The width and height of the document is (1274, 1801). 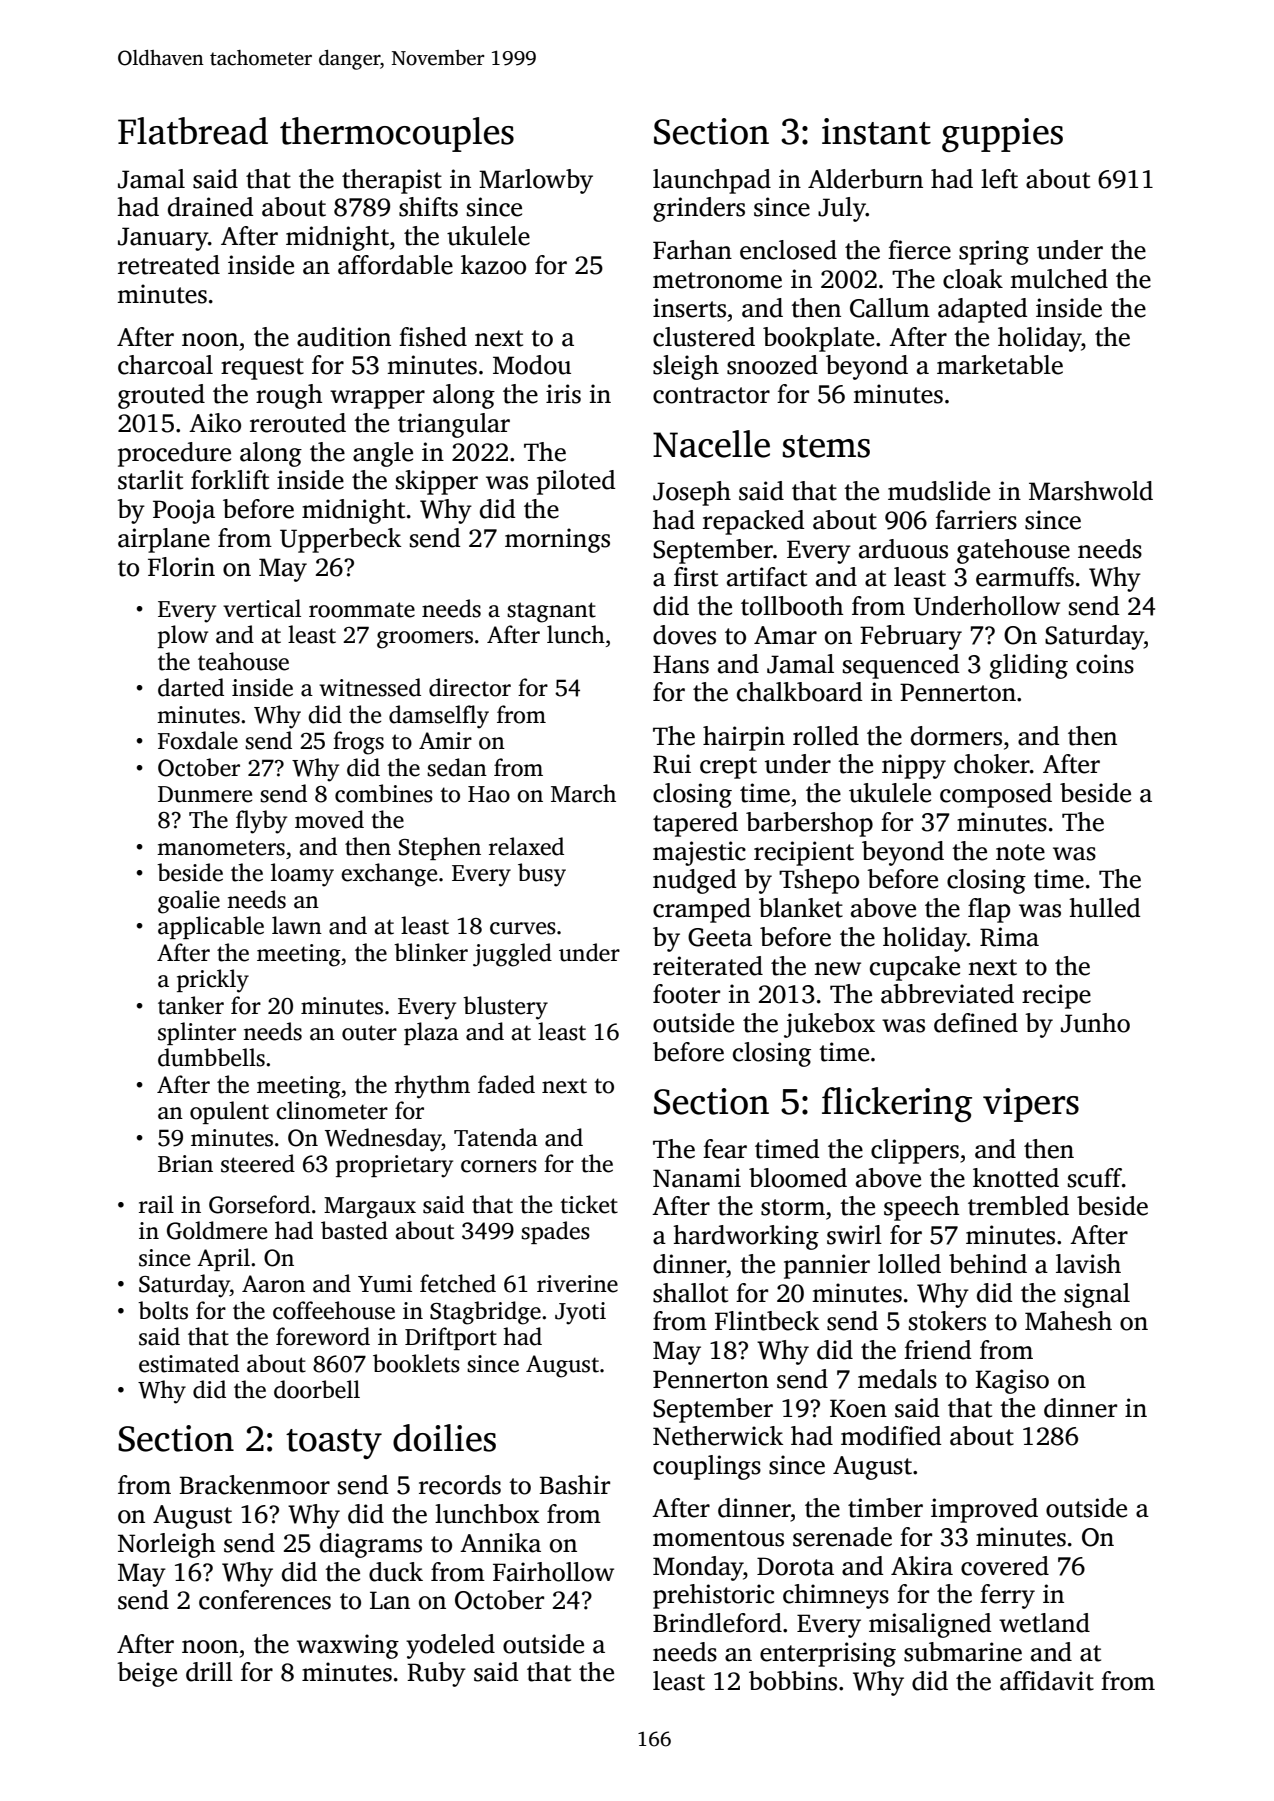 I want to click on retreated, so click(x=169, y=265).
